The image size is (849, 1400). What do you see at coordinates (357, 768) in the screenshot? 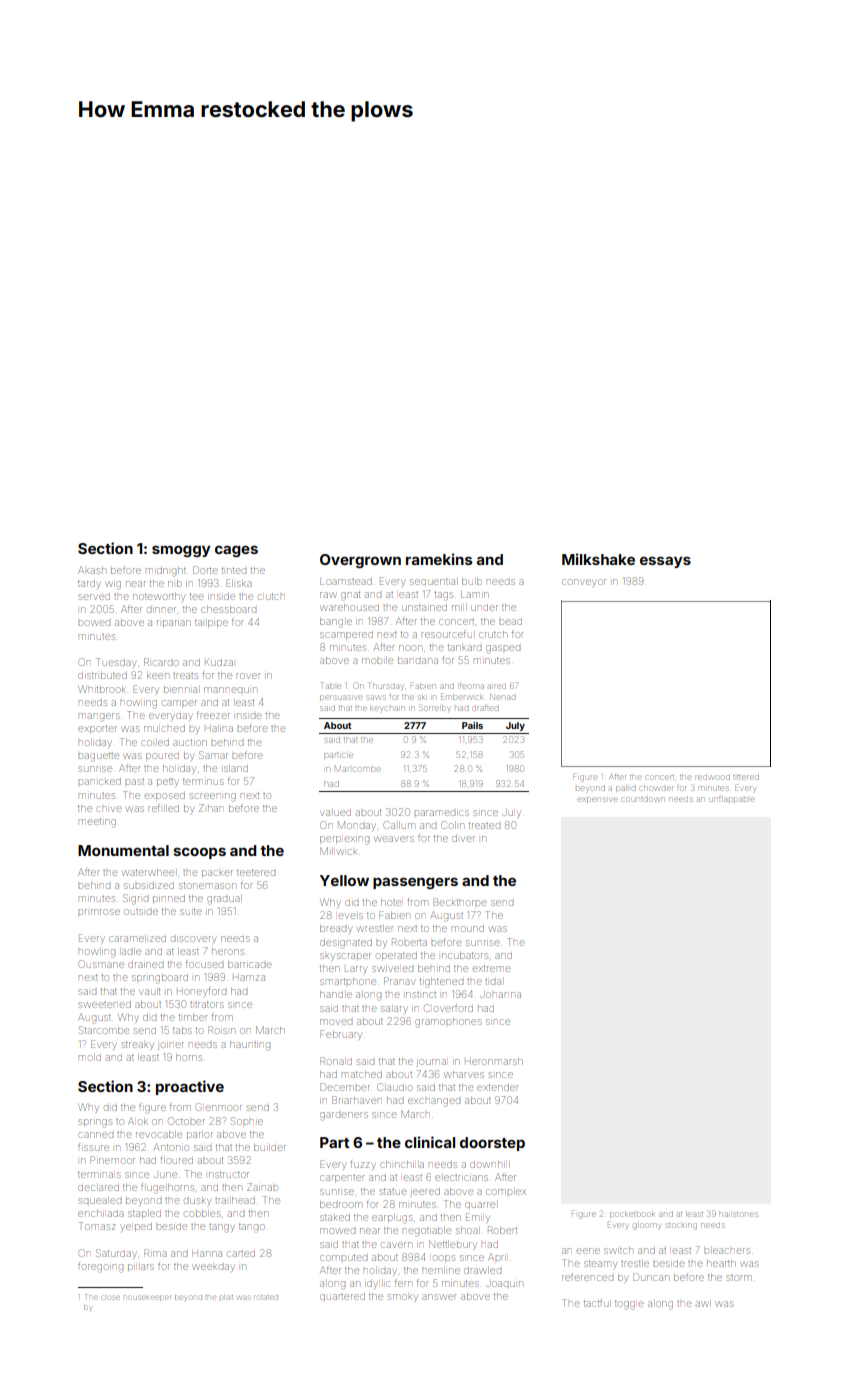
I see `Marlcombe` at bounding box center [357, 768].
